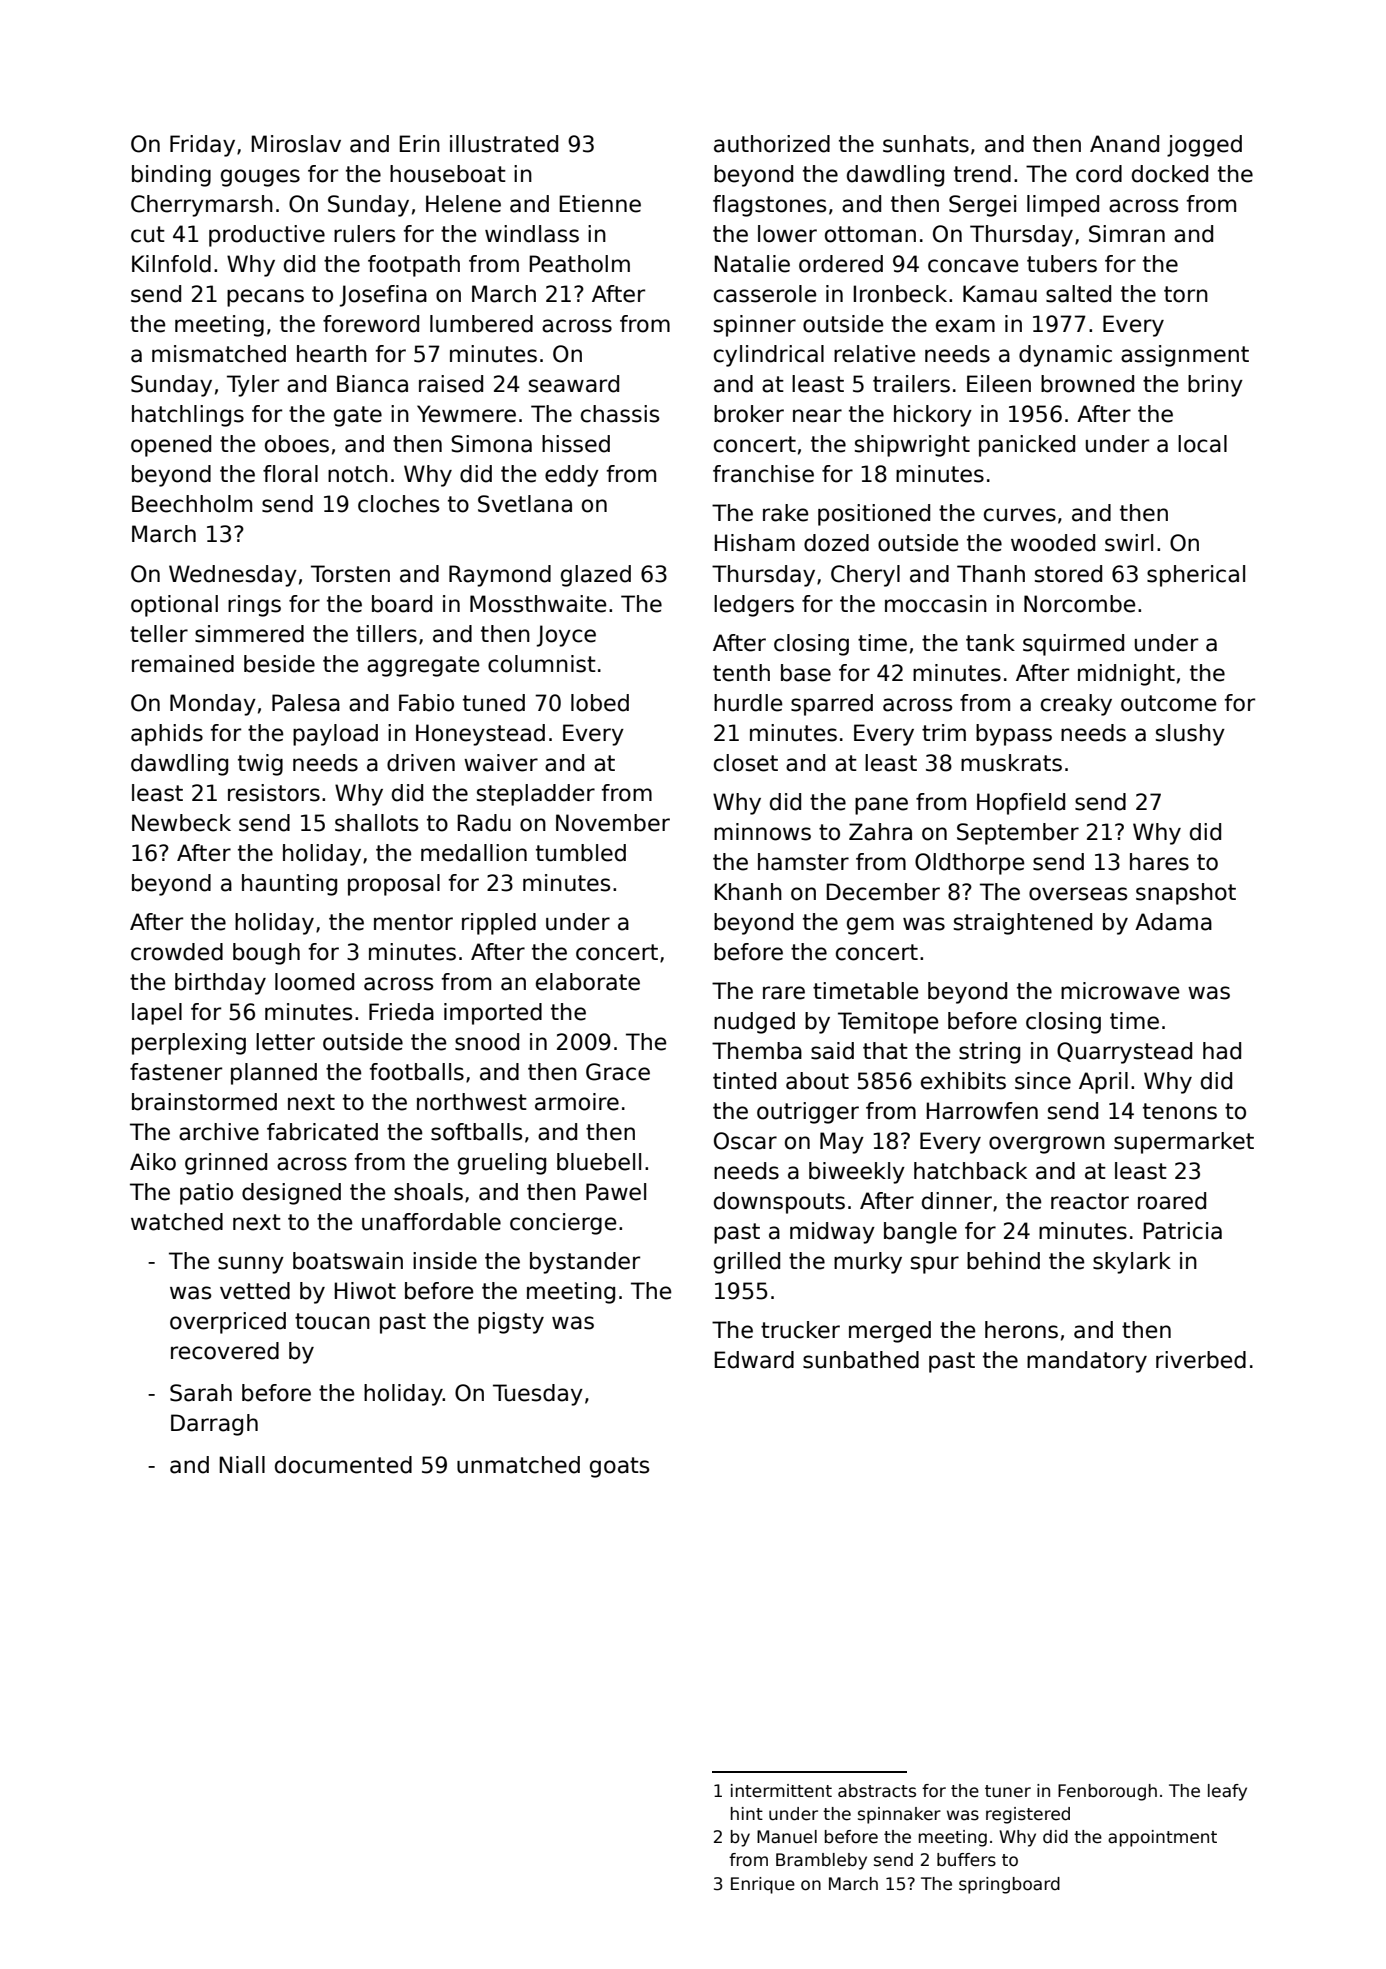 The image size is (1386, 1969). Describe the element at coordinates (1000, 294) in the image. I see `Kamau` at that location.
